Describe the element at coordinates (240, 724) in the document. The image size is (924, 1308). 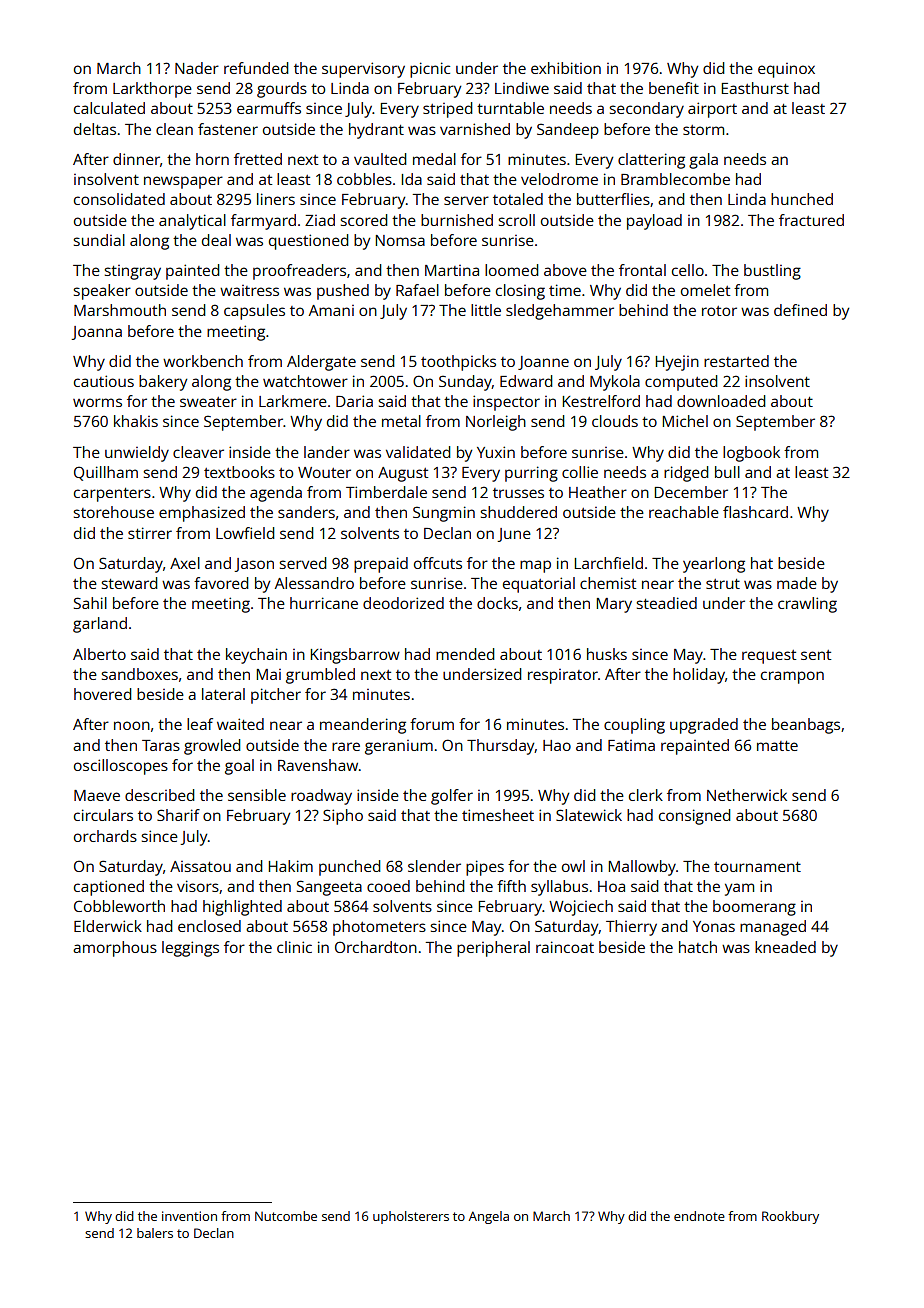
I see `waited` at that location.
